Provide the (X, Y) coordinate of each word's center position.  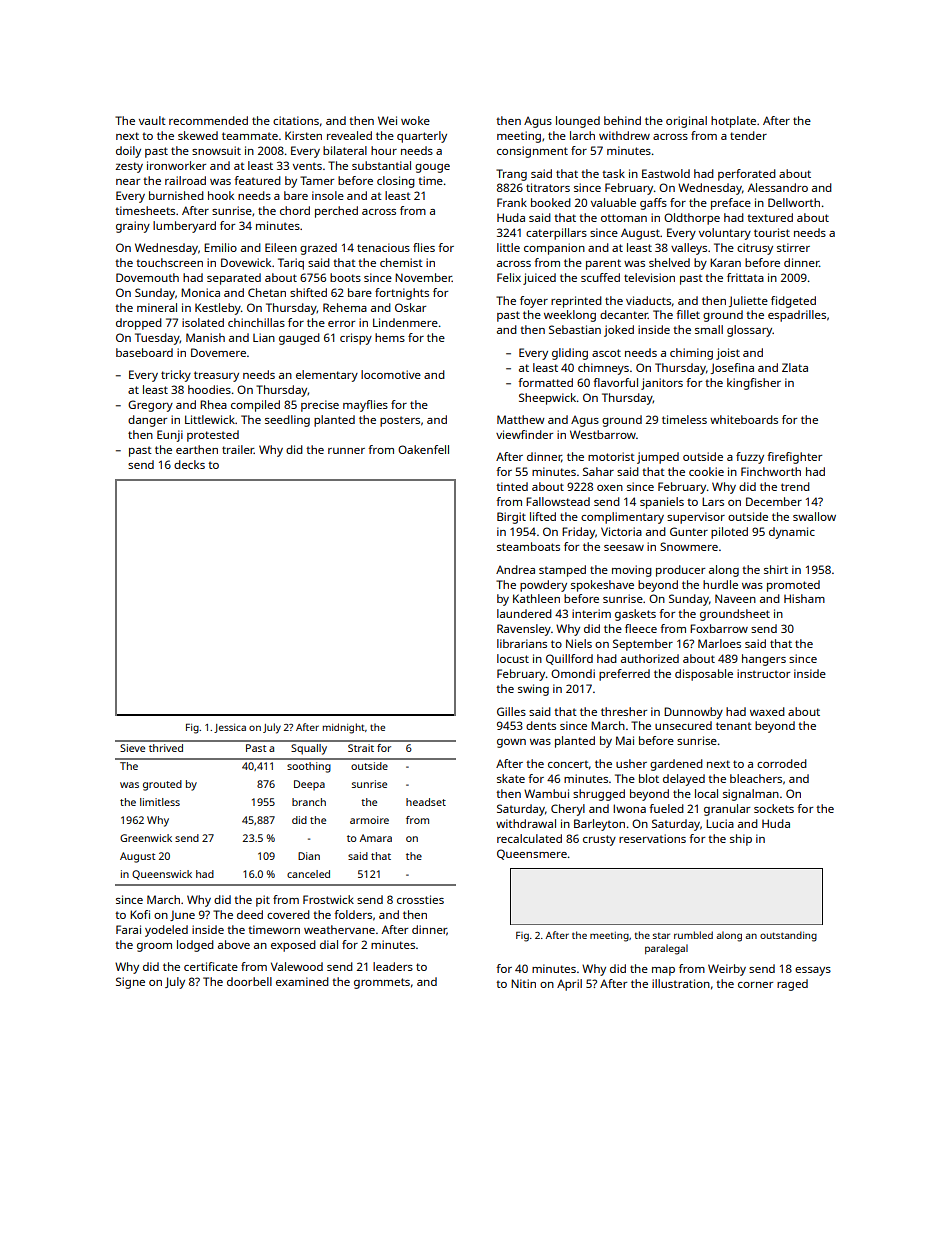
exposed (293, 946)
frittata (745, 277)
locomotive (391, 374)
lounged (578, 122)
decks (189, 464)
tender (748, 135)
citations (296, 120)
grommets (382, 983)
